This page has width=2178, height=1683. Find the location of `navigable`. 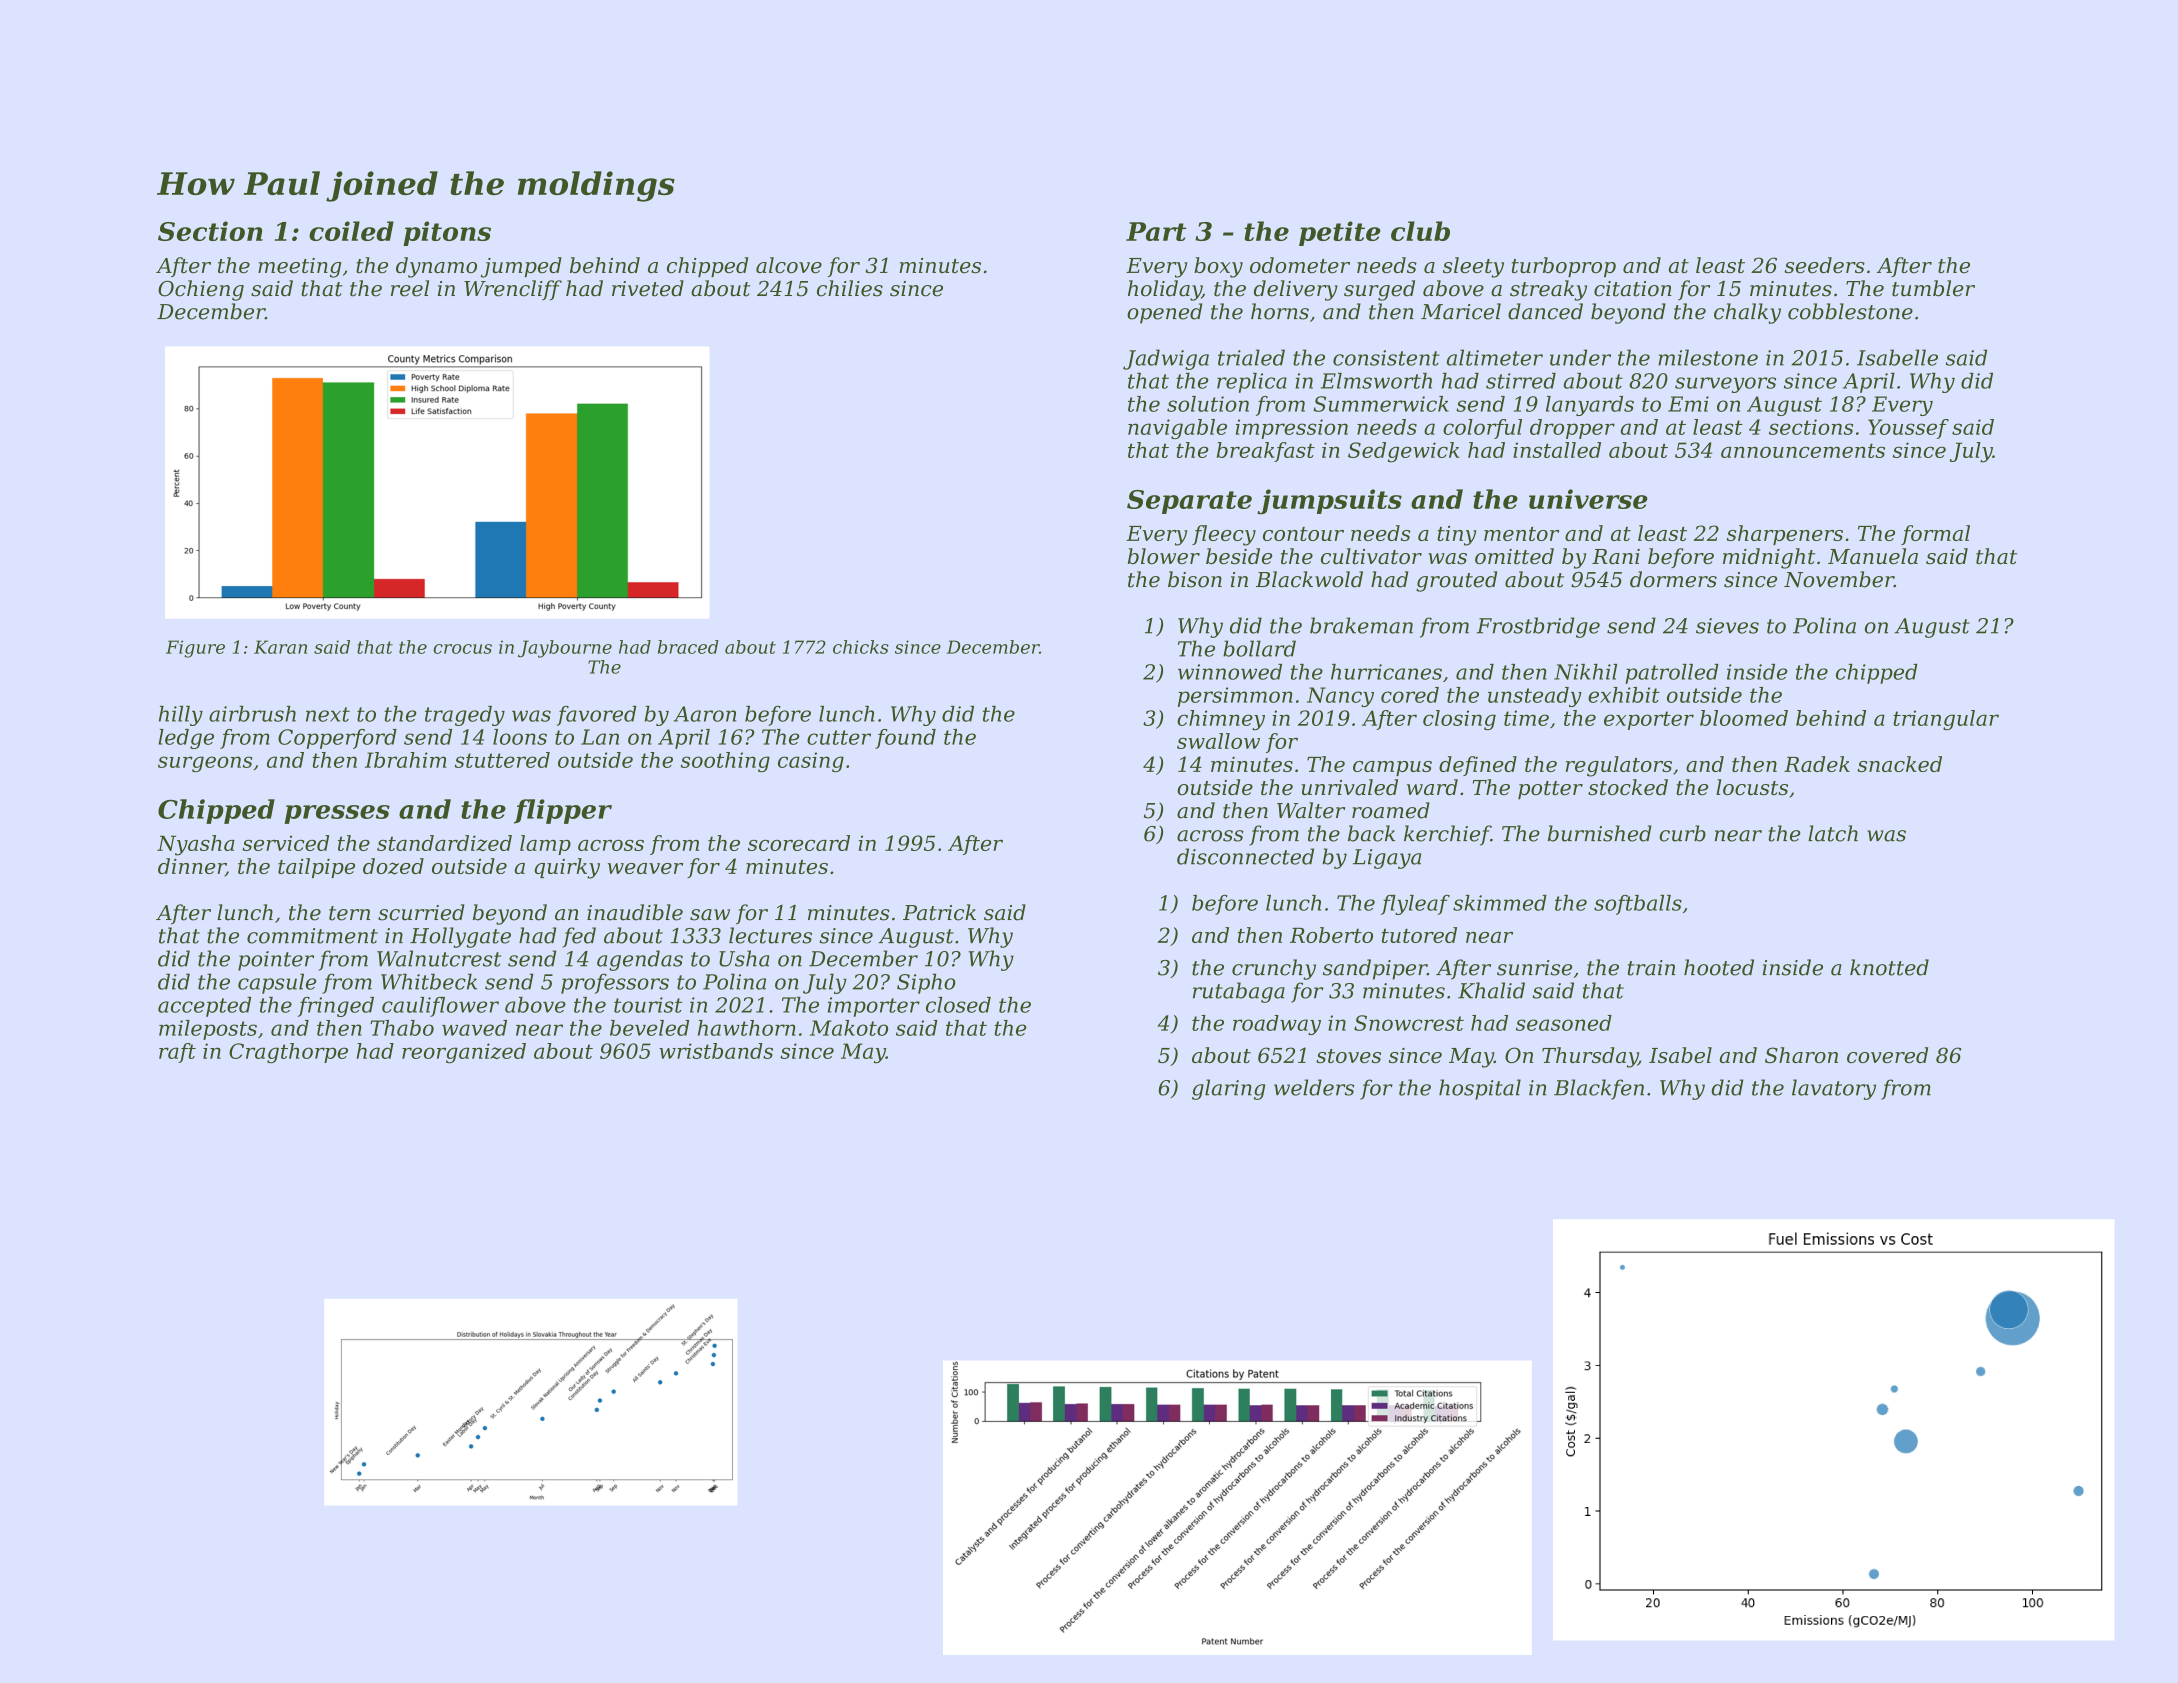

navigable is located at coordinates (1177, 429).
